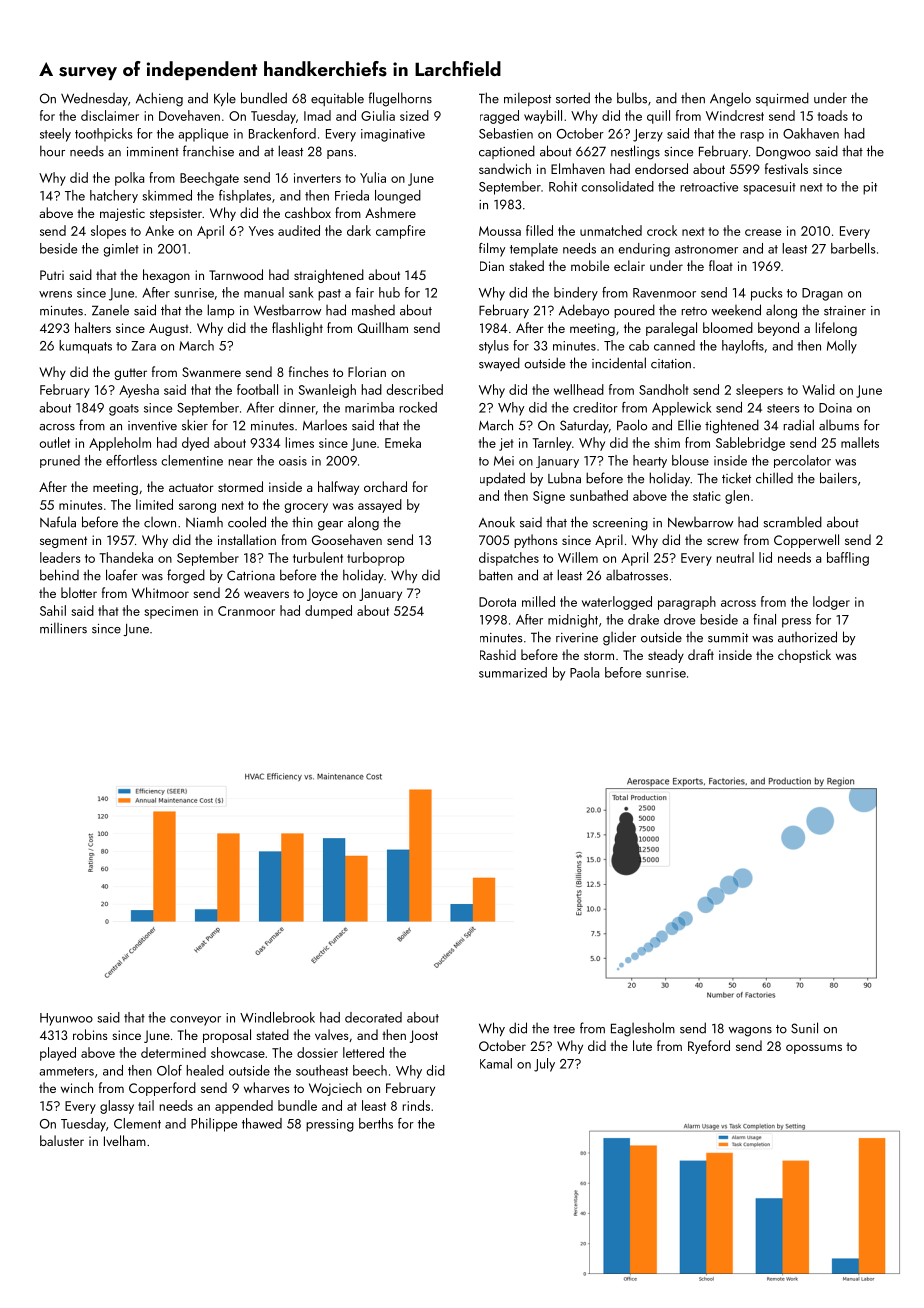 The image size is (924, 1308). What do you see at coordinates (527, 99) in the document?
I see `milepost` at bounding box center [527, 99].
